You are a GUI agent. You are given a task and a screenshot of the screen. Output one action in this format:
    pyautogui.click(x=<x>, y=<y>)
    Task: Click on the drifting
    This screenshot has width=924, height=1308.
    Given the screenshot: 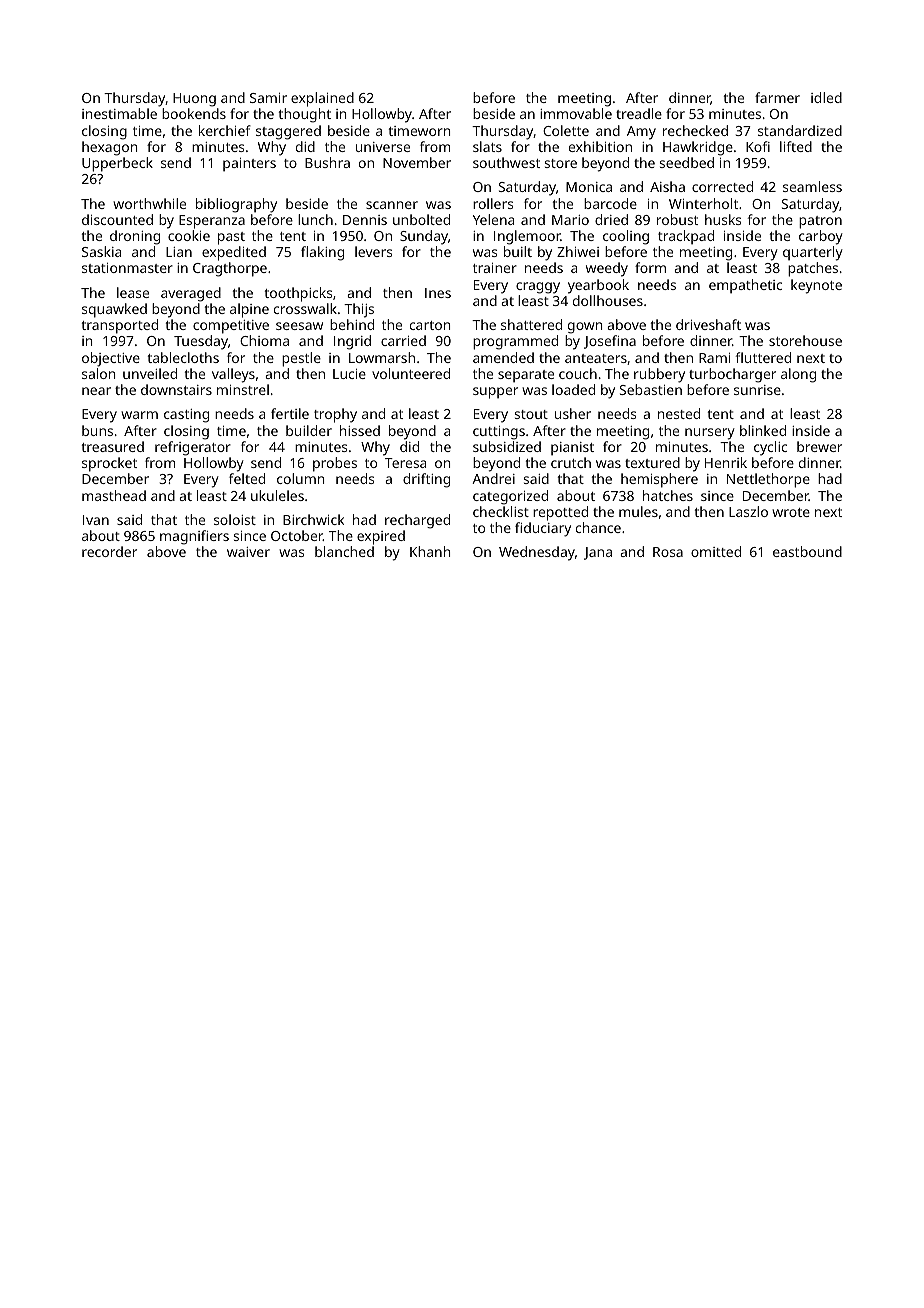 What is the action you would take?
    pyautogui.click(x=426, y=480)
